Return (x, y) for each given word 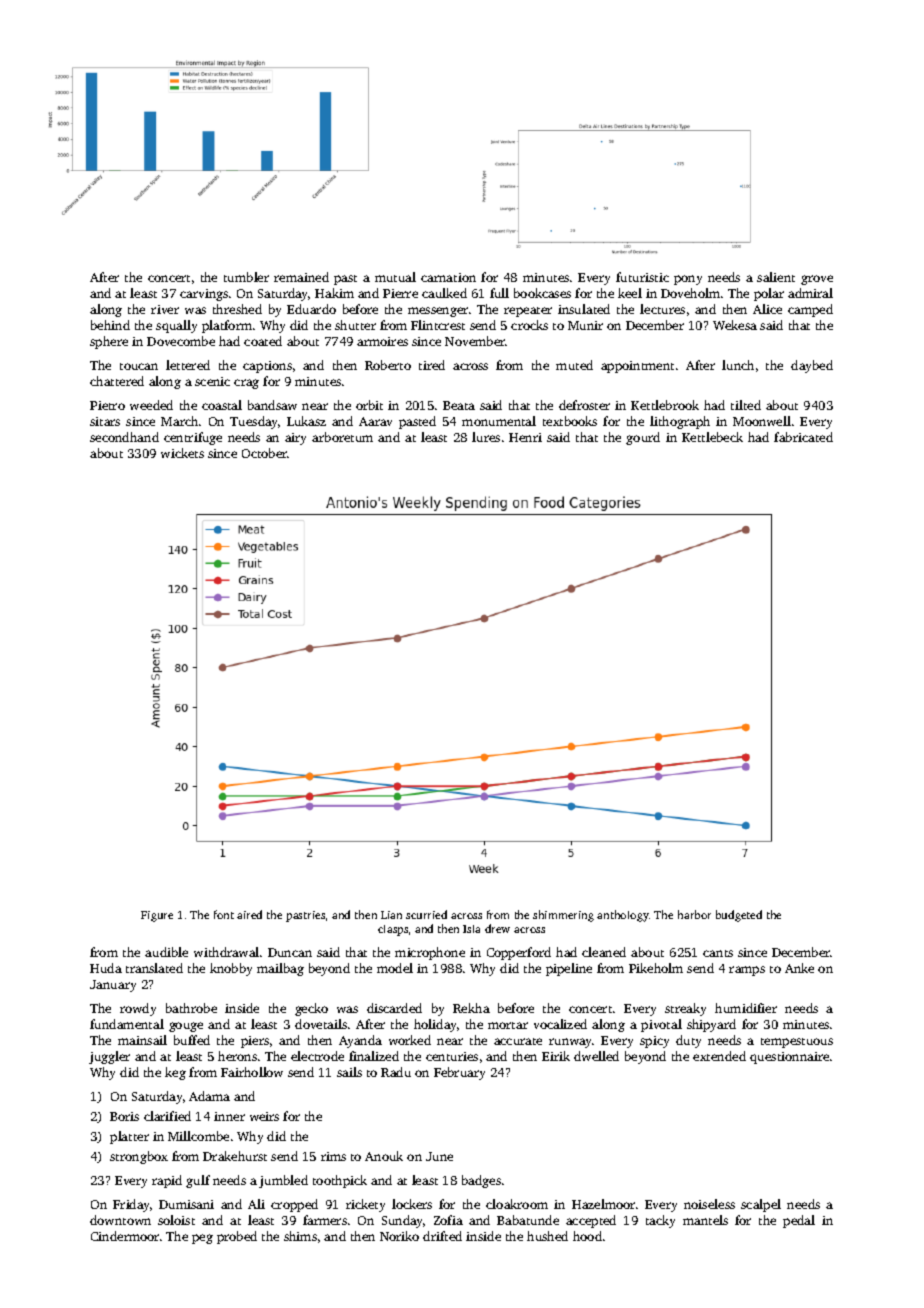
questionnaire (789, 1058)
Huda (106, 968)
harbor (694, 914)
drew (497, 928)
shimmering (563, 916)
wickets (182, 453)
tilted (746, 405)
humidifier (746, 1008)
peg (202, 1239)
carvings (204, 295)
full (499, 293)
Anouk (384, 1156)
